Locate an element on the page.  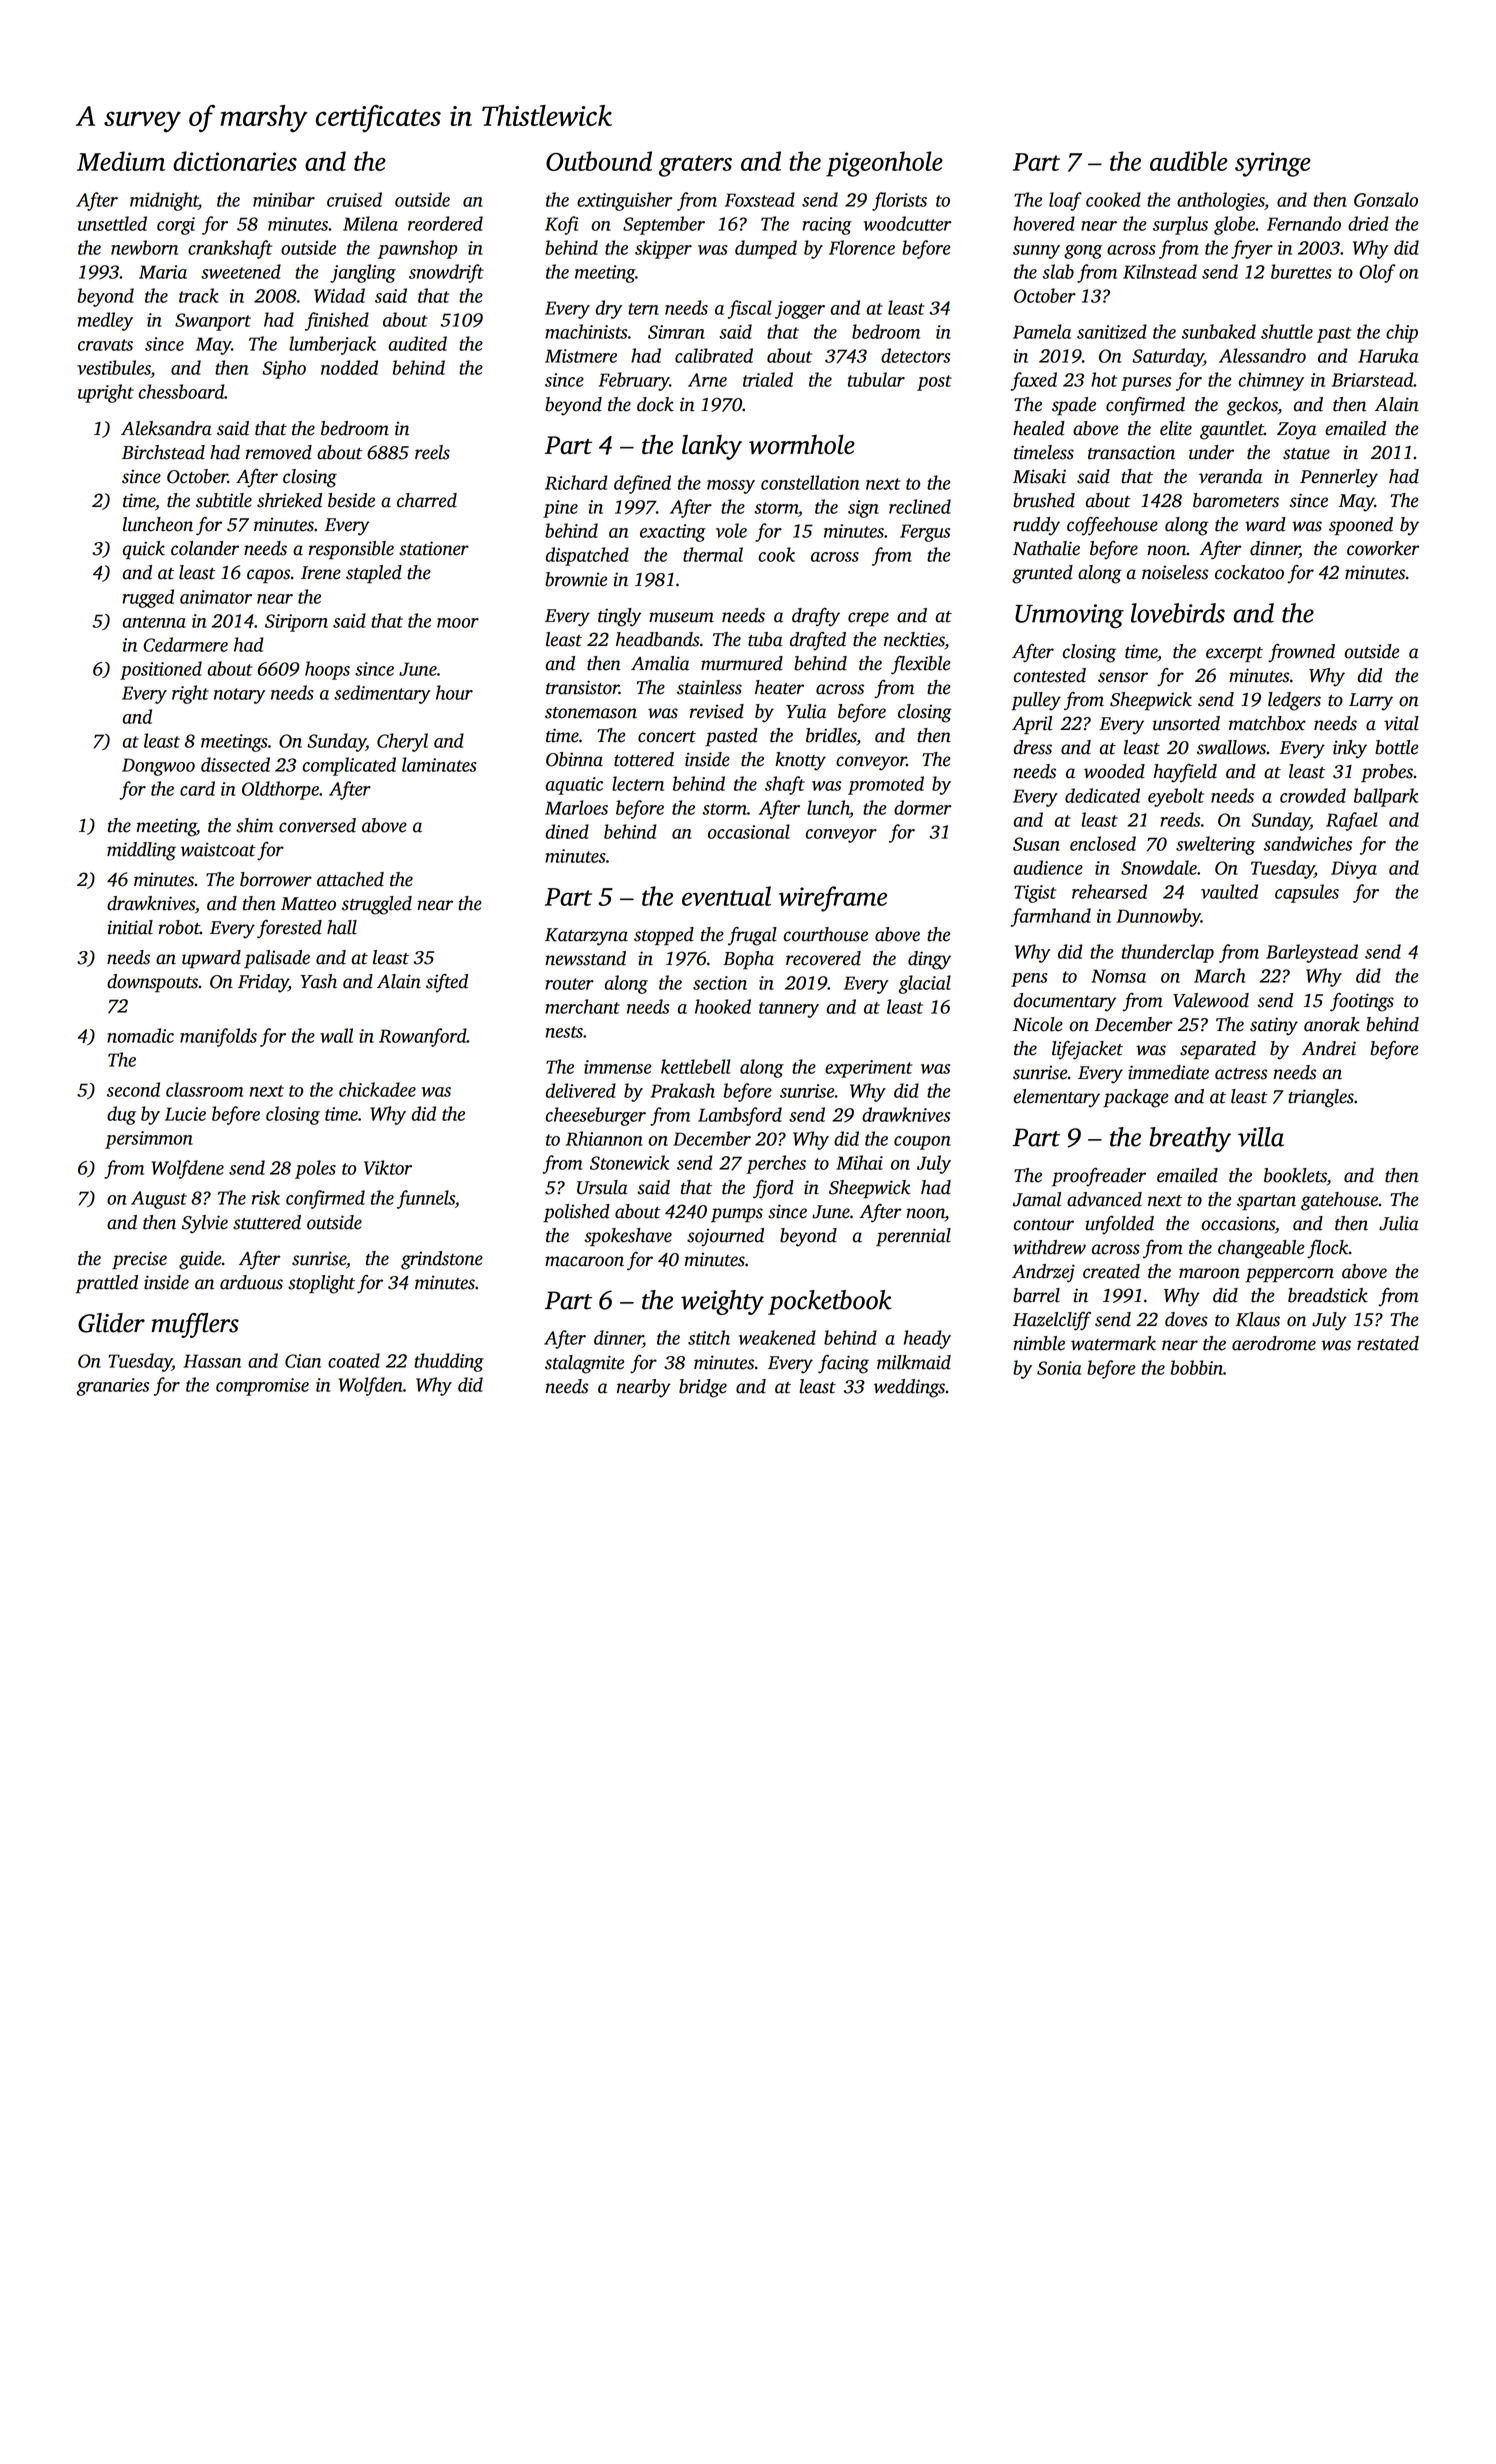
graters is located at coordinates (695, 166).
